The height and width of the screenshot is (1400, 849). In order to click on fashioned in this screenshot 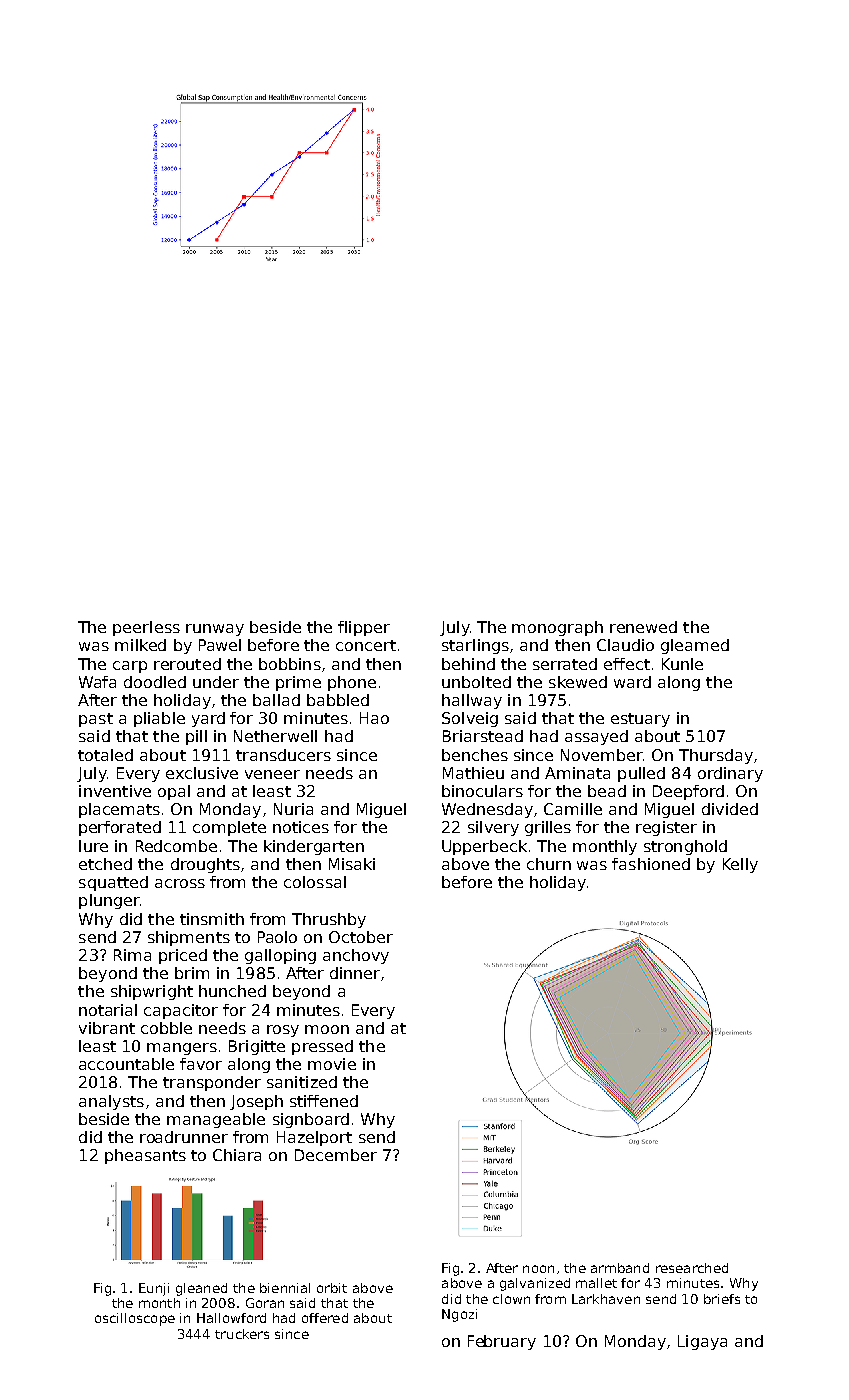, I will do `click(651, 864)`.
